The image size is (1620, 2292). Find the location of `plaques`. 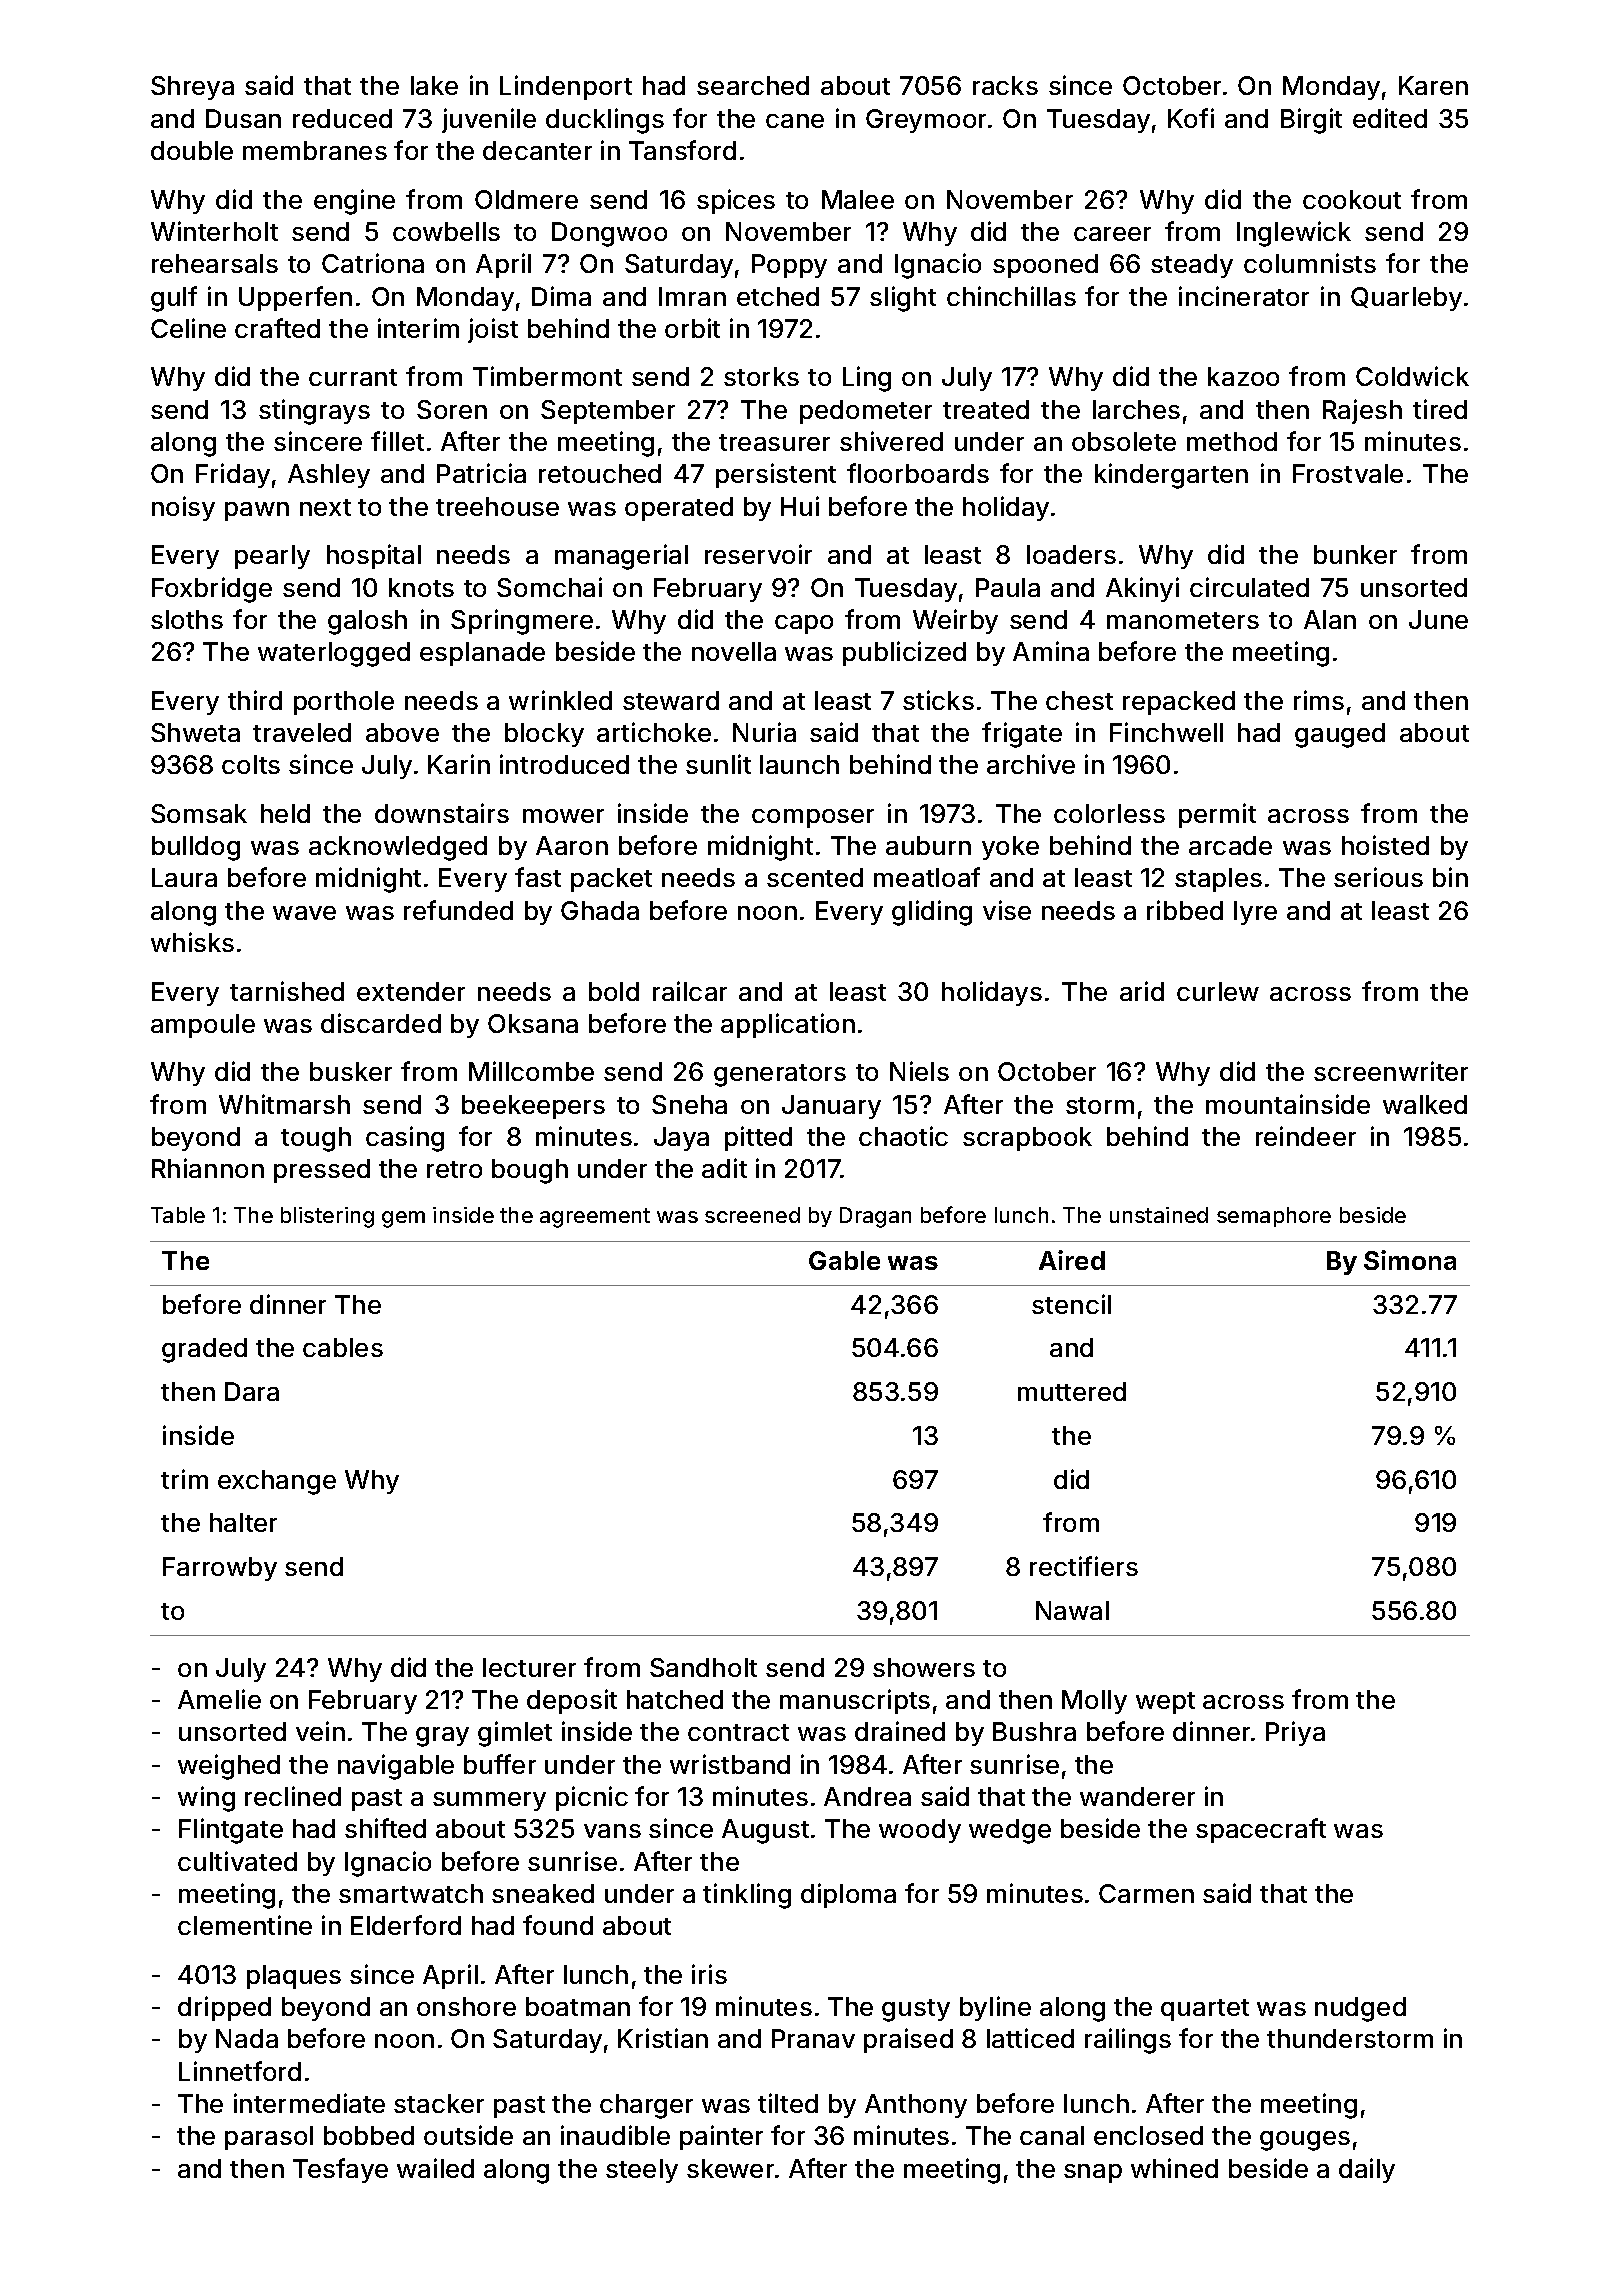

plaques is located at coordinates (294, 1977).
